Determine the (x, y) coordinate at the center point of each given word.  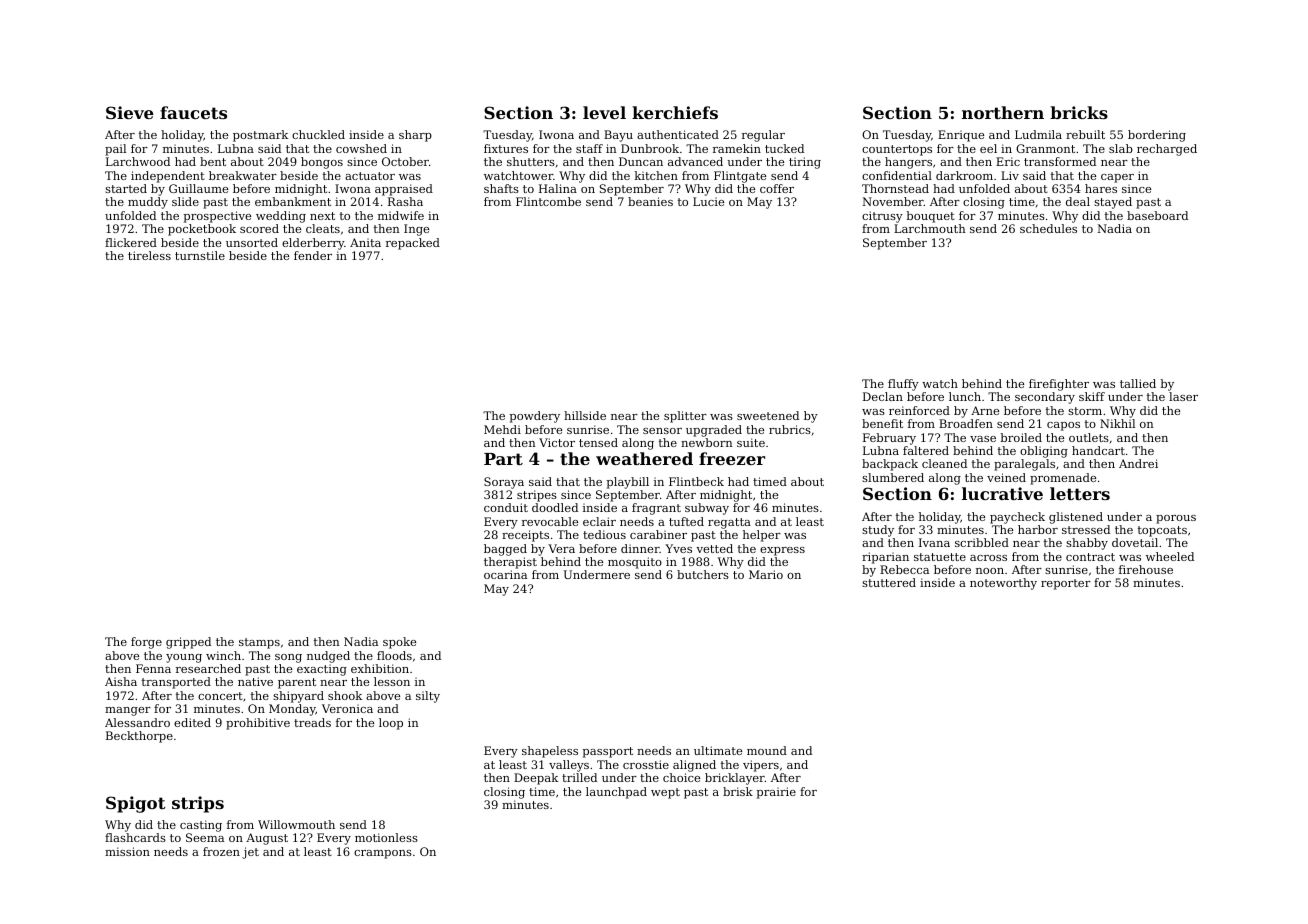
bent (213, 161)
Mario (766, 574)
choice (681, 777)
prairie (776, 793)
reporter (1066, 584)
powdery (535, 417)
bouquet (930, 217)
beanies (650, 201)
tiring (805, 163)
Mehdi (502, 429)
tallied (1138, 383)
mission (127, 851)
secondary (1045, 398)
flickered (131, 242)
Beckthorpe (139, 737)
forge (146, 643)
